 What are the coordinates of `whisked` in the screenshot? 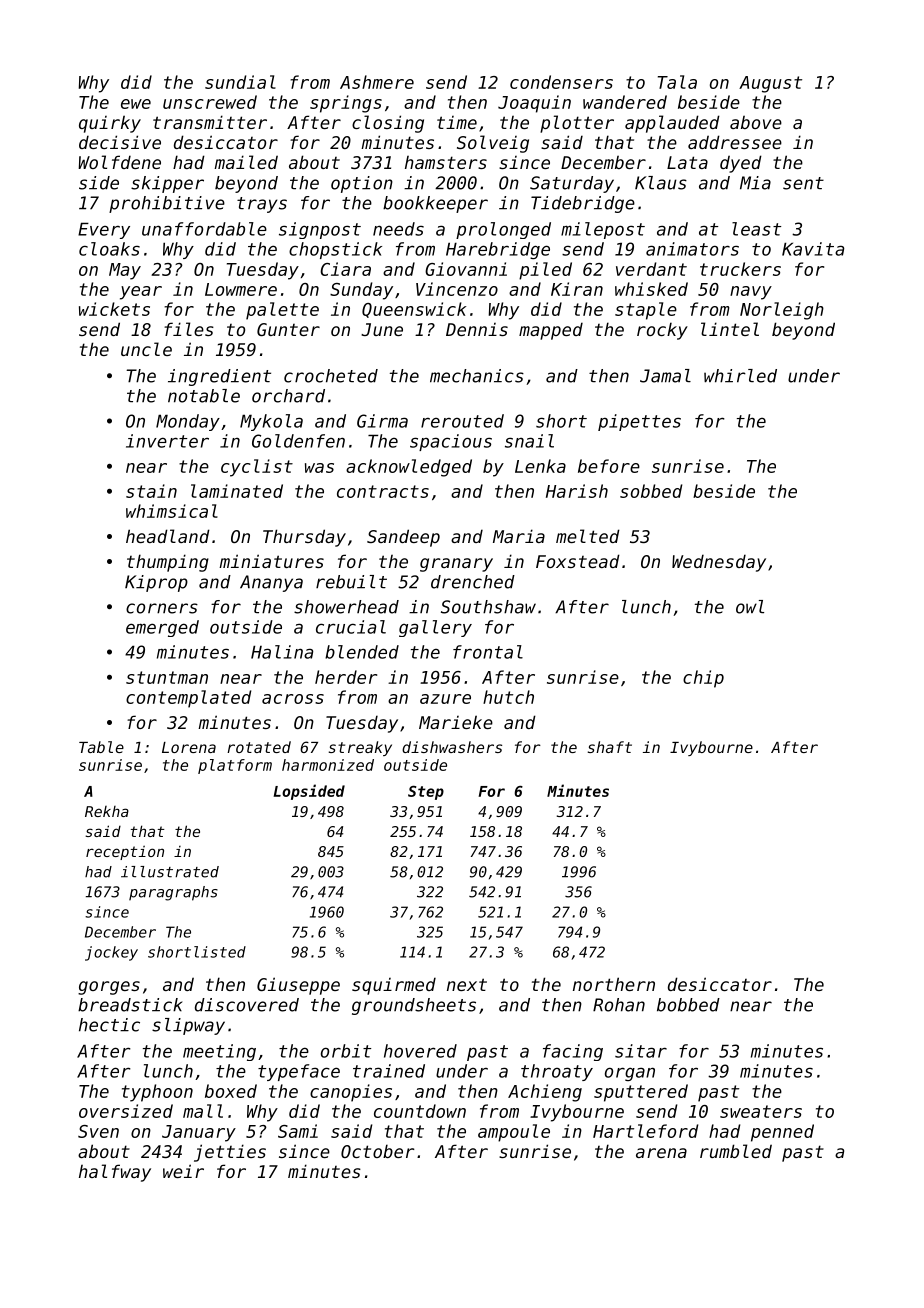 It's located at (651, 289).
